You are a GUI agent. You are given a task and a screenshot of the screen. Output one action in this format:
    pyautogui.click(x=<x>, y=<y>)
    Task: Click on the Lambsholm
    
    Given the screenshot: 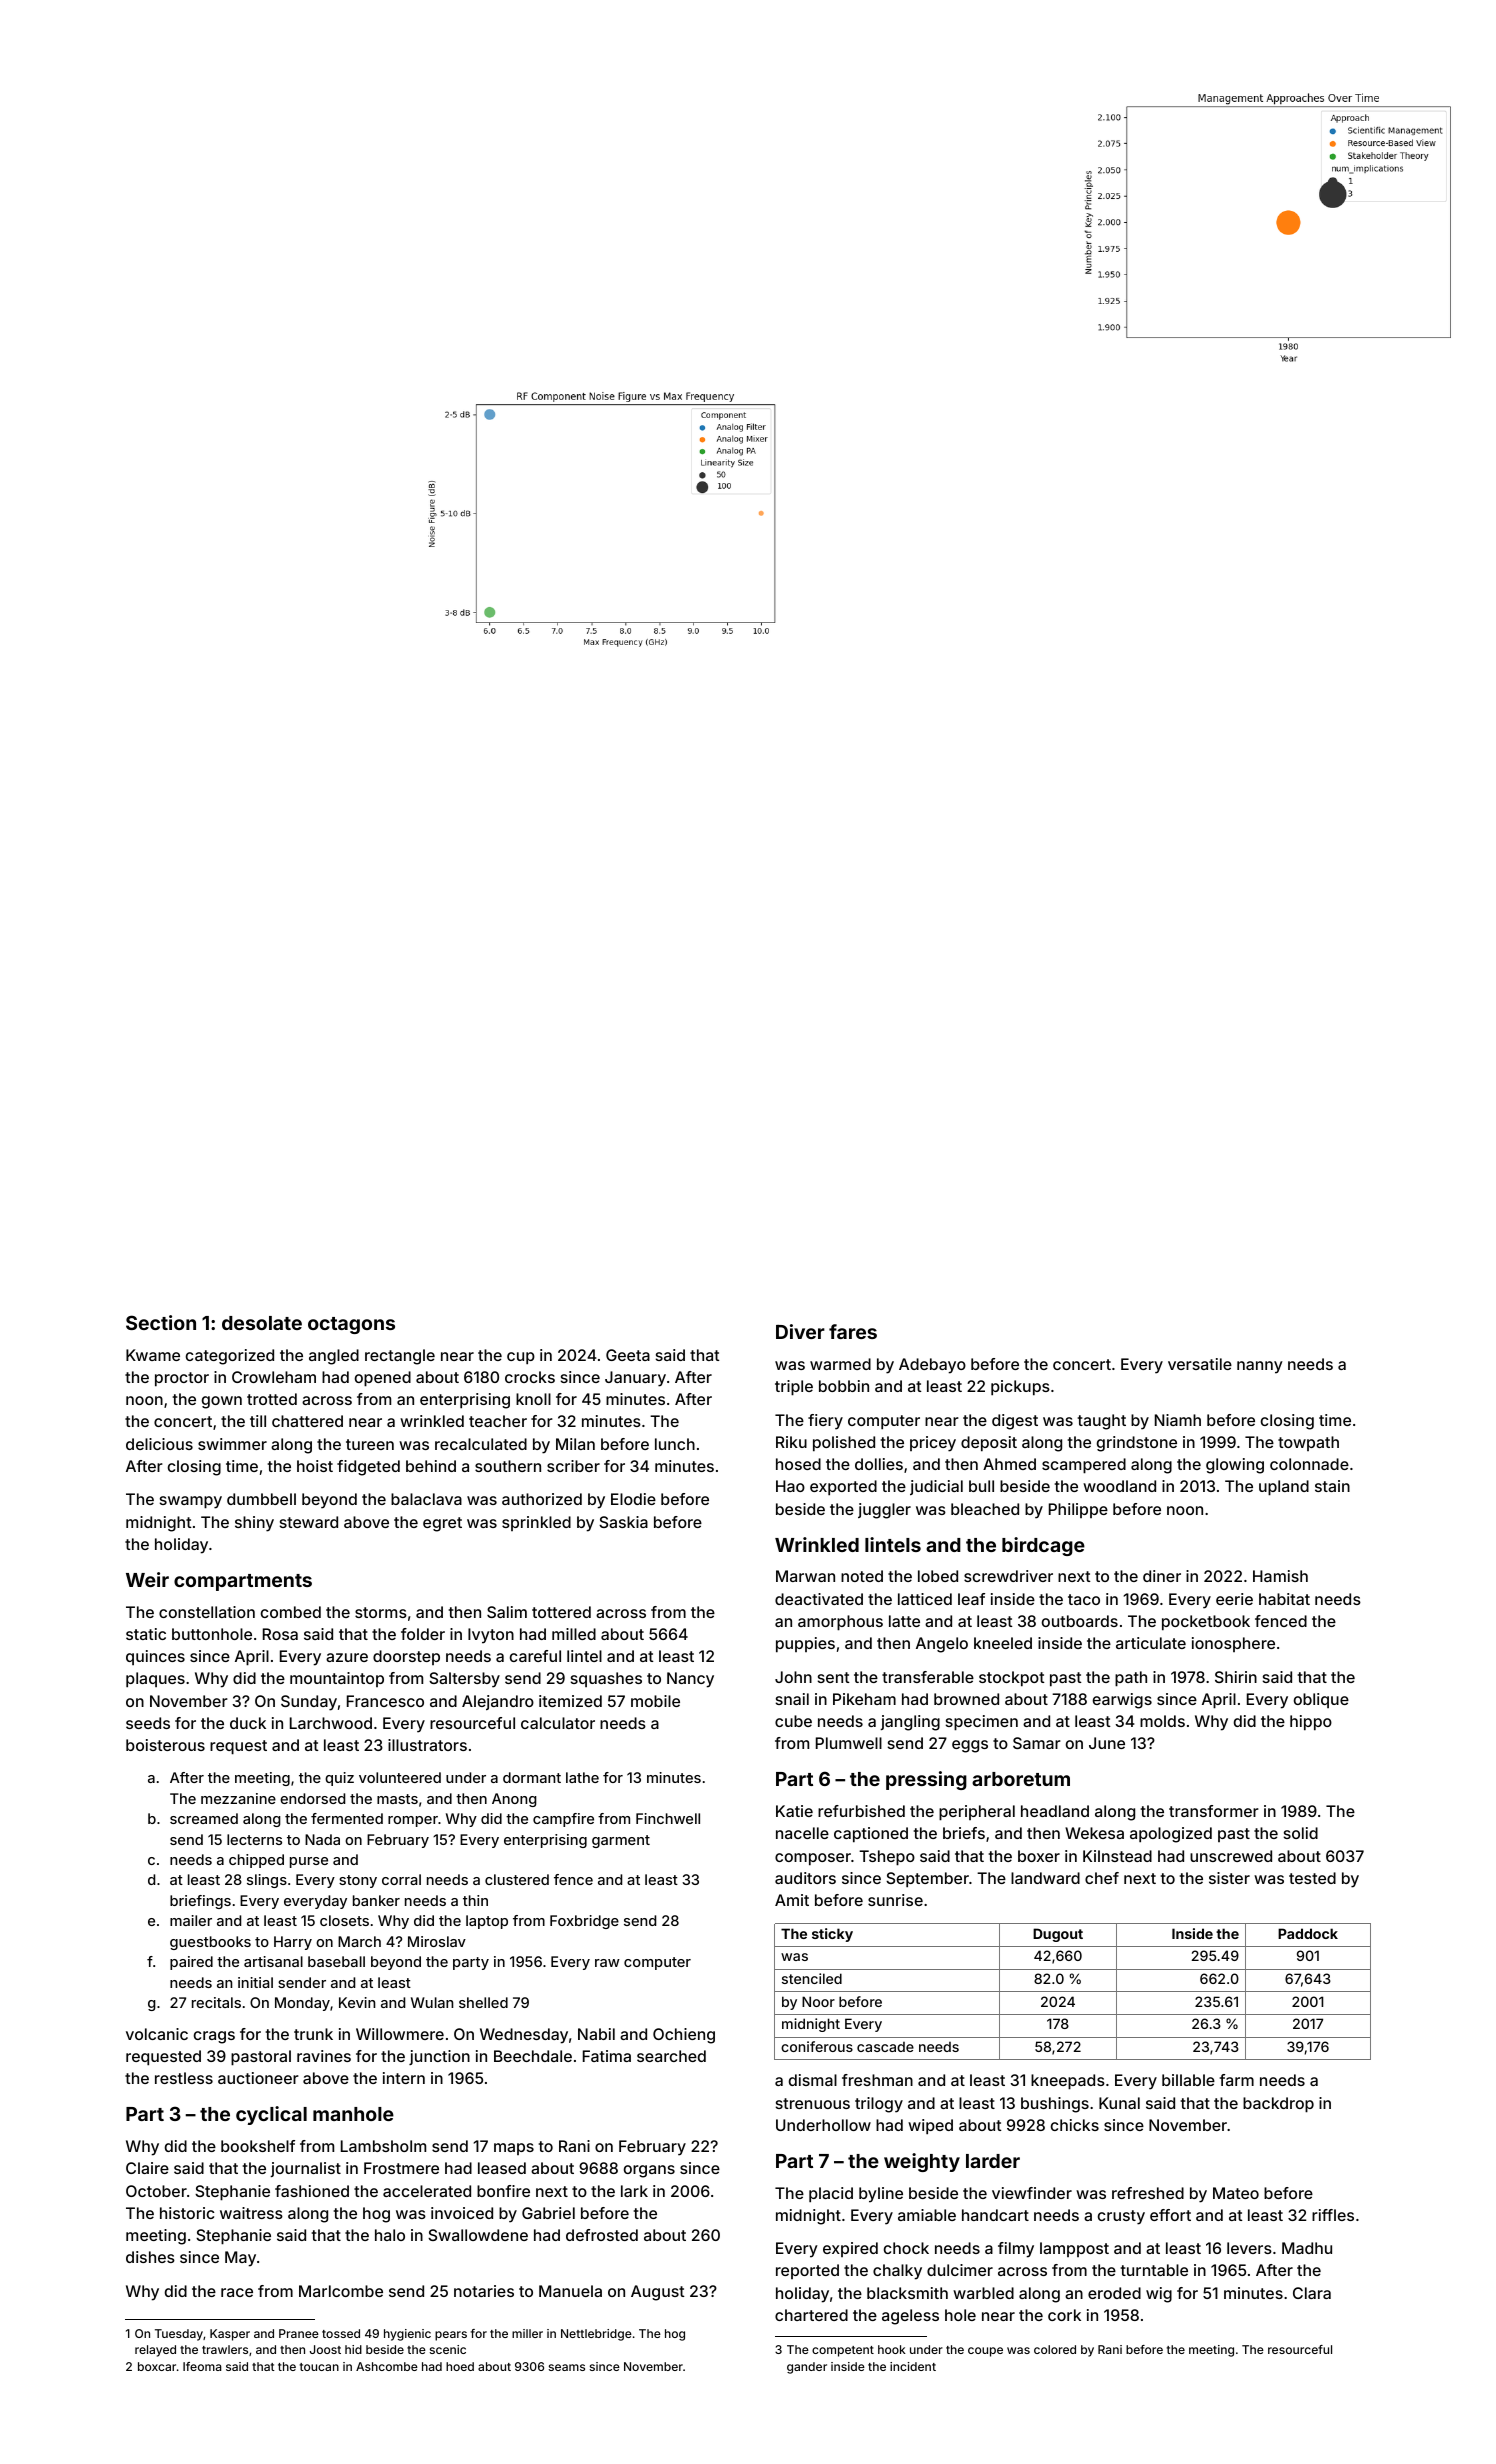 What is the action you would take?
    pyautogui.click(x=383, y=2146)
